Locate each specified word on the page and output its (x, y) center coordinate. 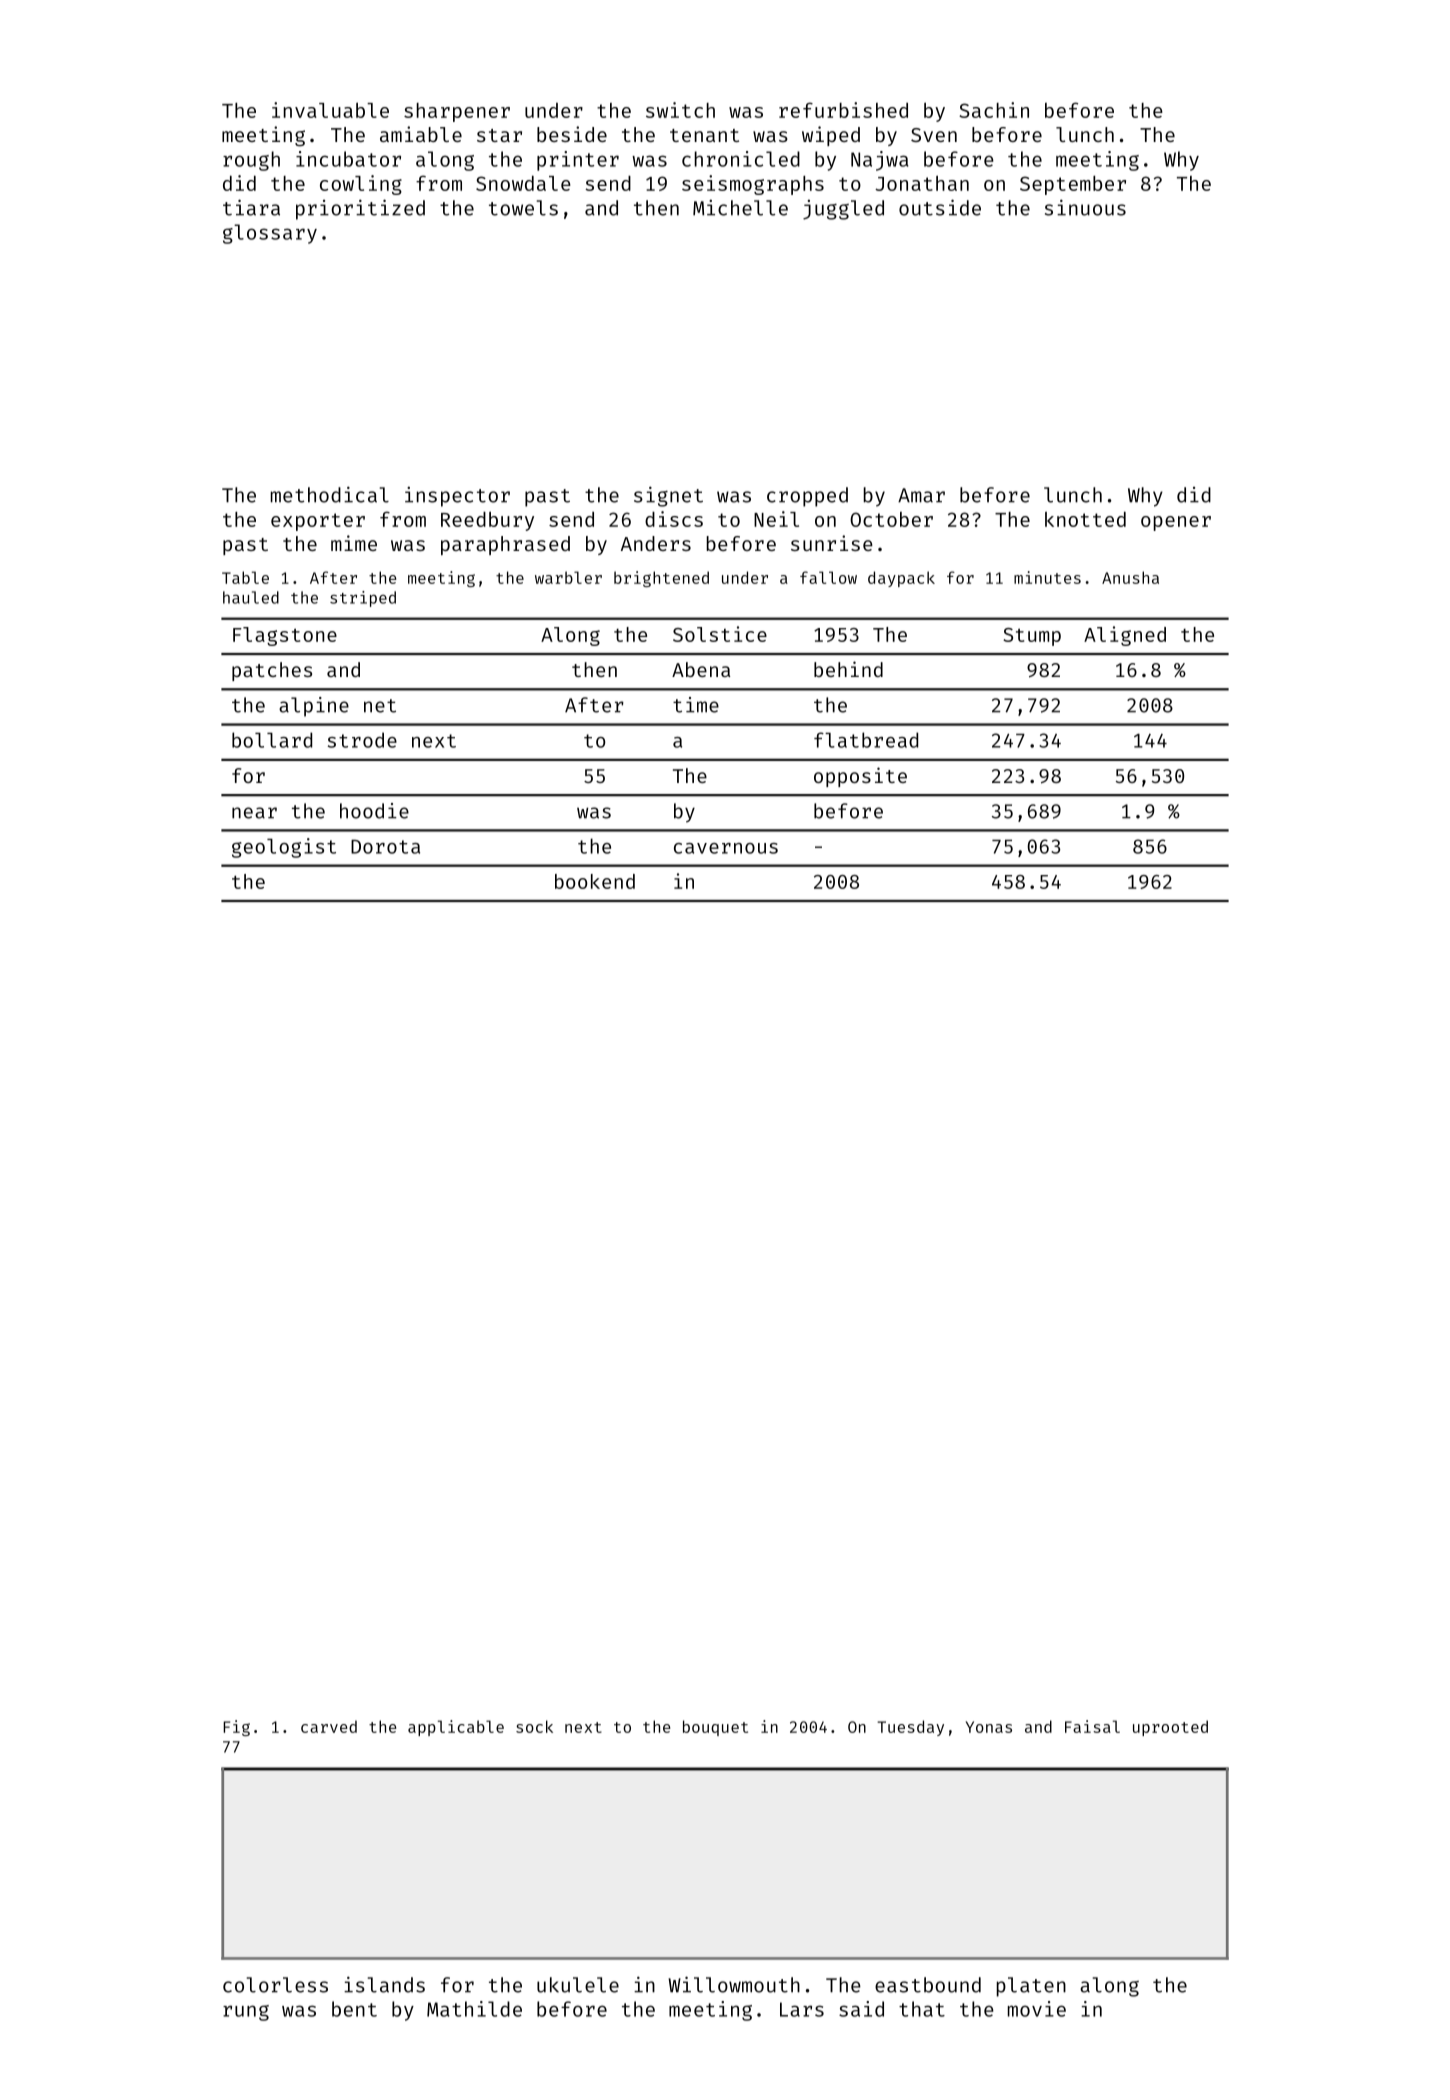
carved (329, 1726)
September (1073, 185)
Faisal (1092, 1726)
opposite (860, 777)
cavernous (726, 848)
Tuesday (910, 1728)
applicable (456, 1728)
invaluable (330, 110)
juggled (843, 210)
